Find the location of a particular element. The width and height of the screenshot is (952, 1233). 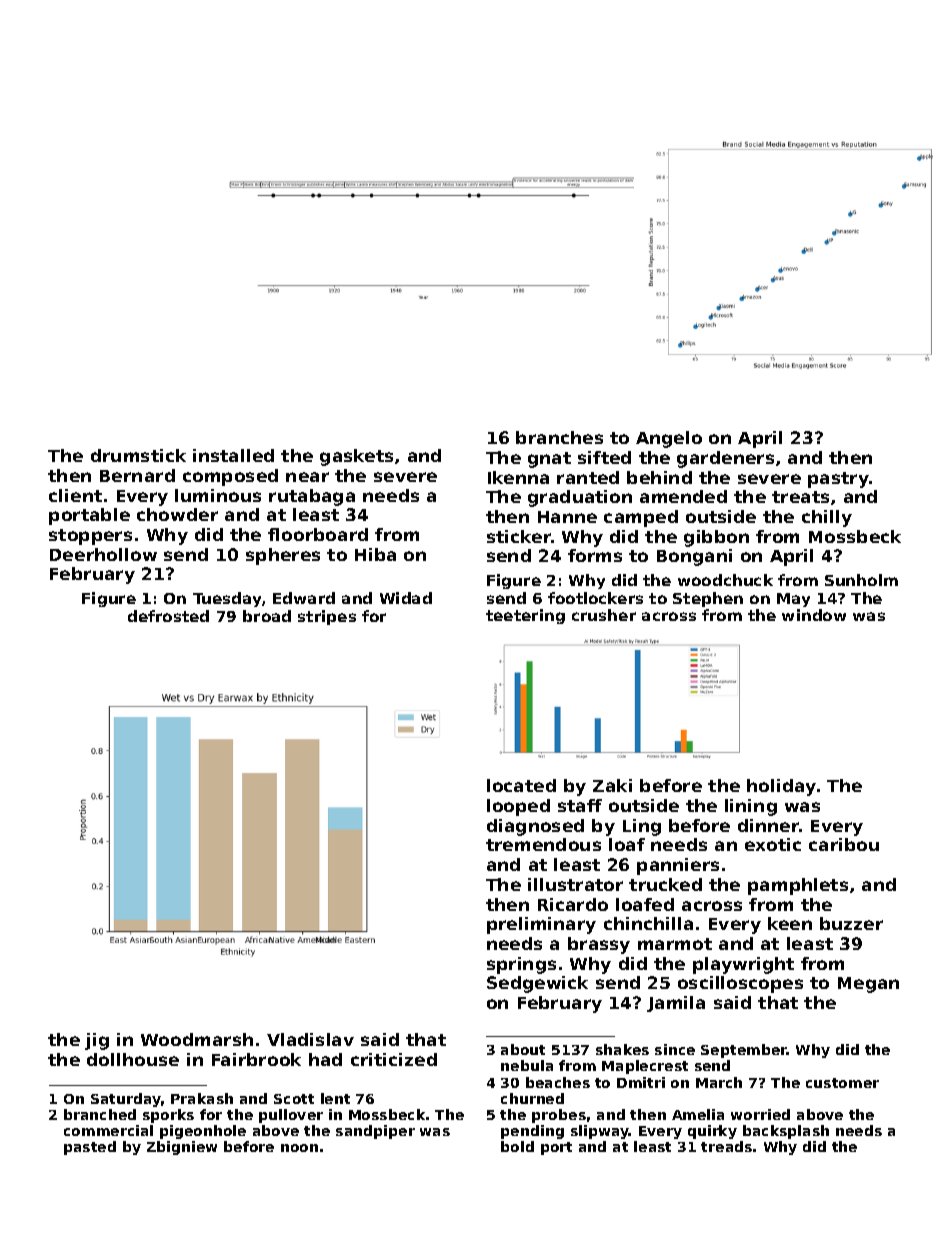

located is located at coordinates (521, 785).
